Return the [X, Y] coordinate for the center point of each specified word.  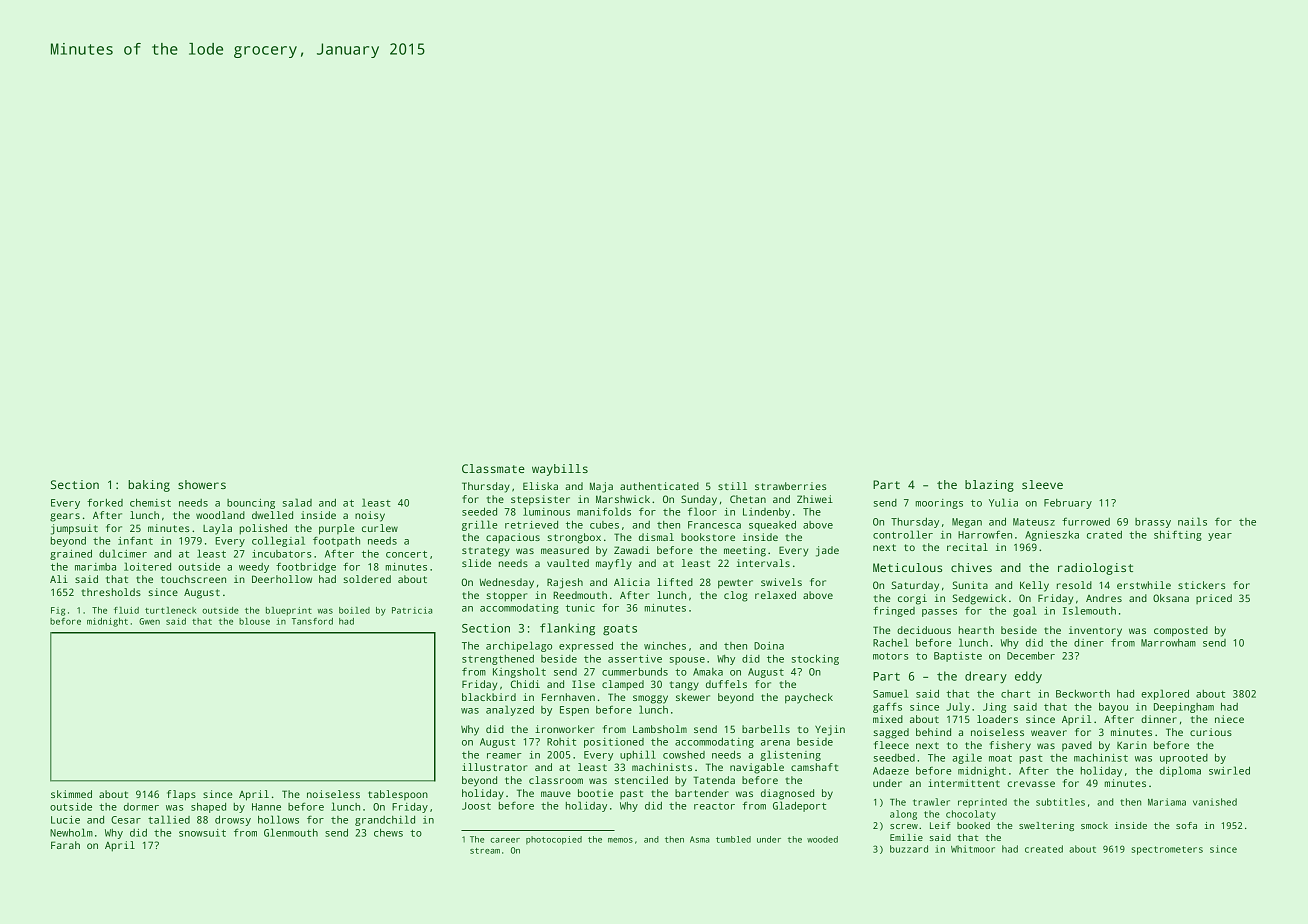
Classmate [493, 468]
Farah [65, 845]
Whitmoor [973, 849]
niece [1229, 719]
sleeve [1042, 484]
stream [485, 851]
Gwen [149, 621]
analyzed [510, 710]
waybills [560, 470]
